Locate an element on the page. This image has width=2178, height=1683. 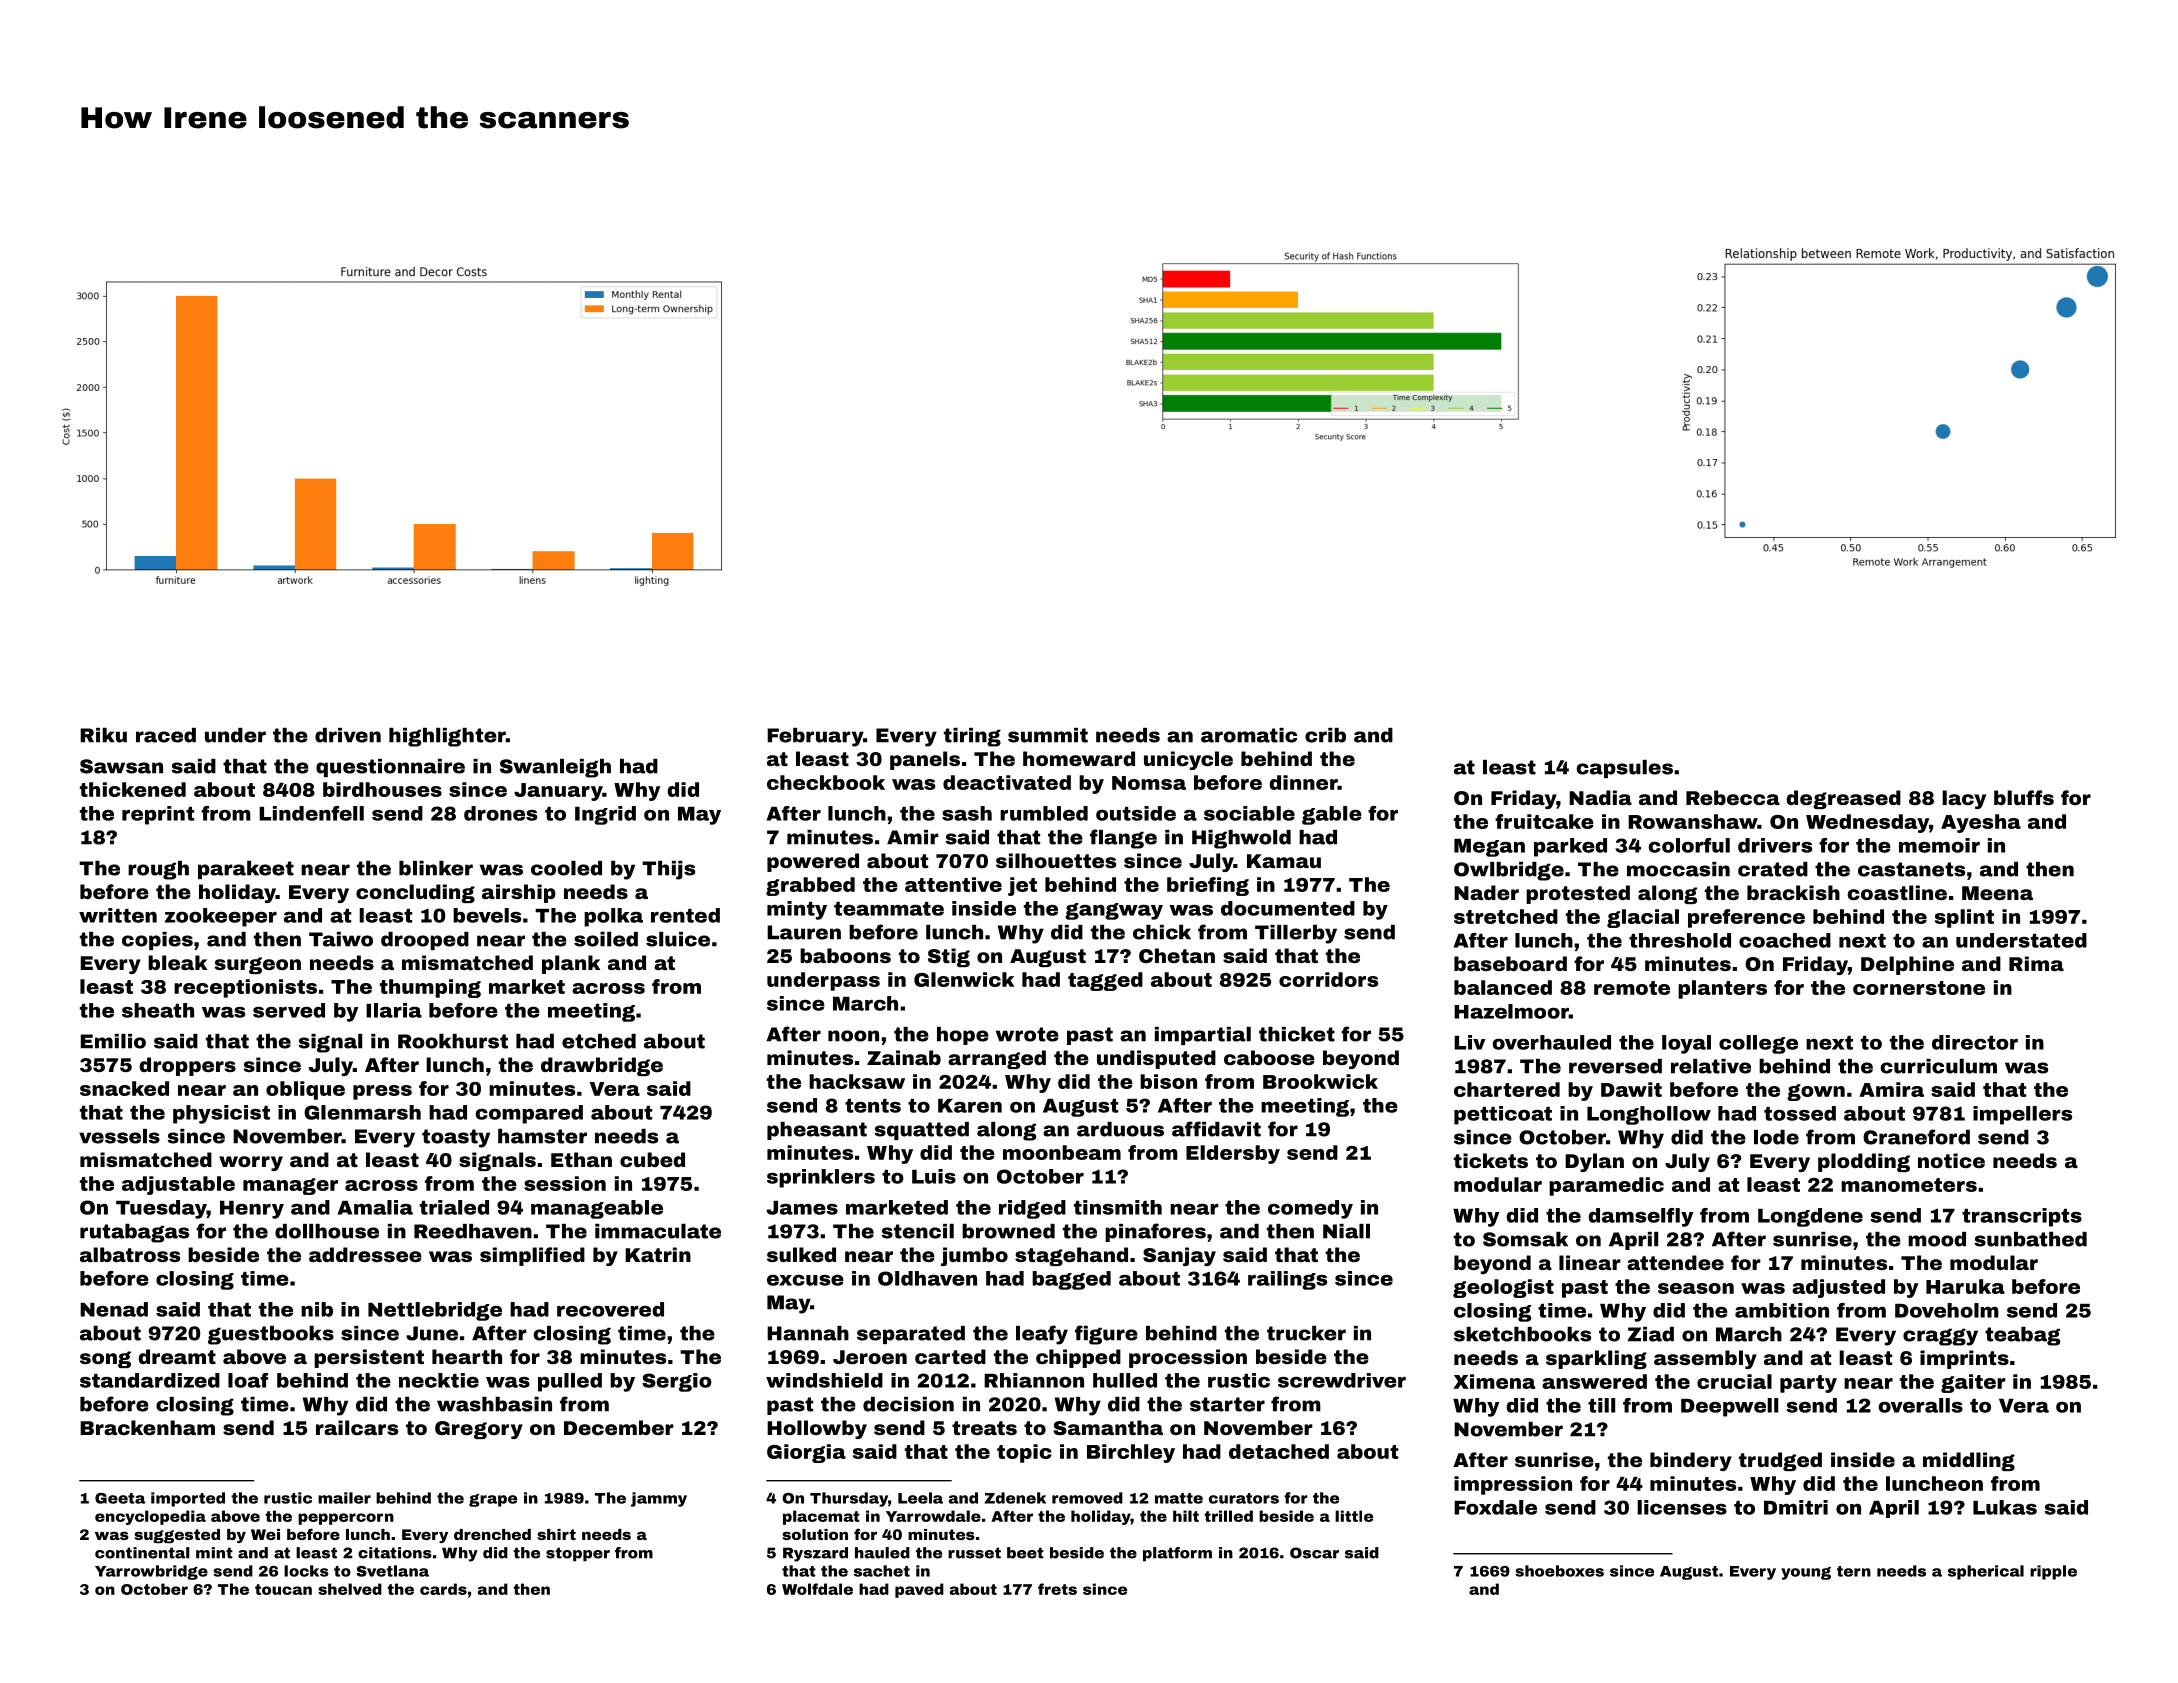
bluffs is located at coordinates (2024, 797).
